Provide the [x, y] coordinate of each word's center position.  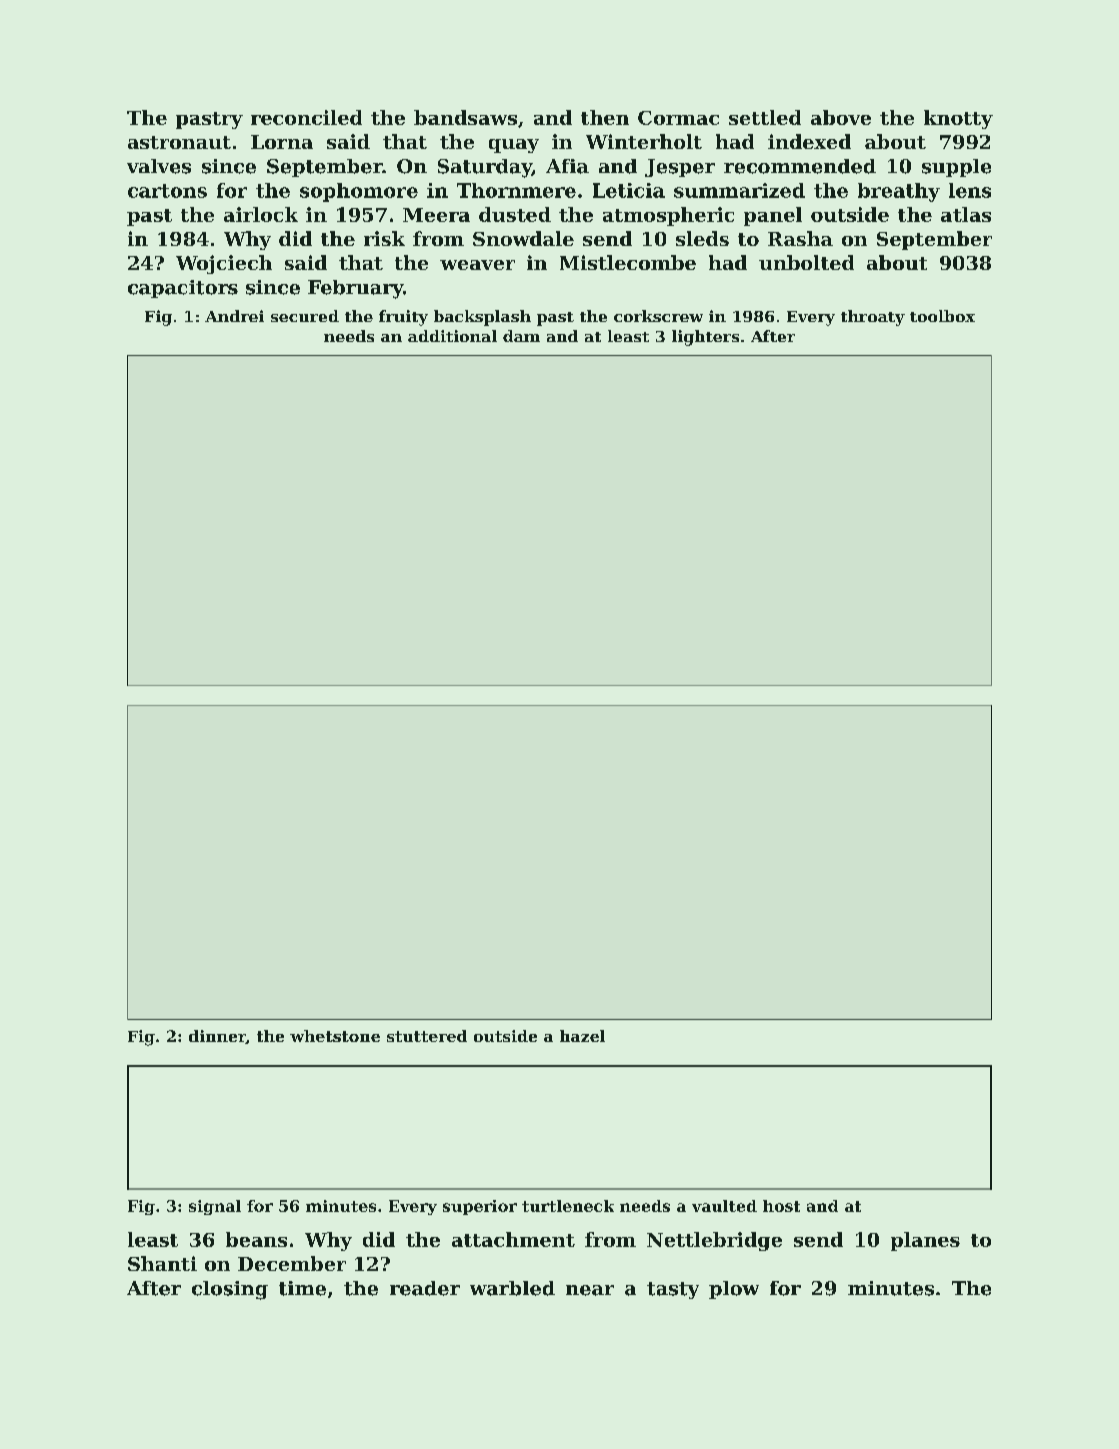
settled [765, 117]
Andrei [234, 316]
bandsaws [465, 117]
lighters [705, 338]
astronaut [179, 142]
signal [215, 1207]
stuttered [427, 1036]
